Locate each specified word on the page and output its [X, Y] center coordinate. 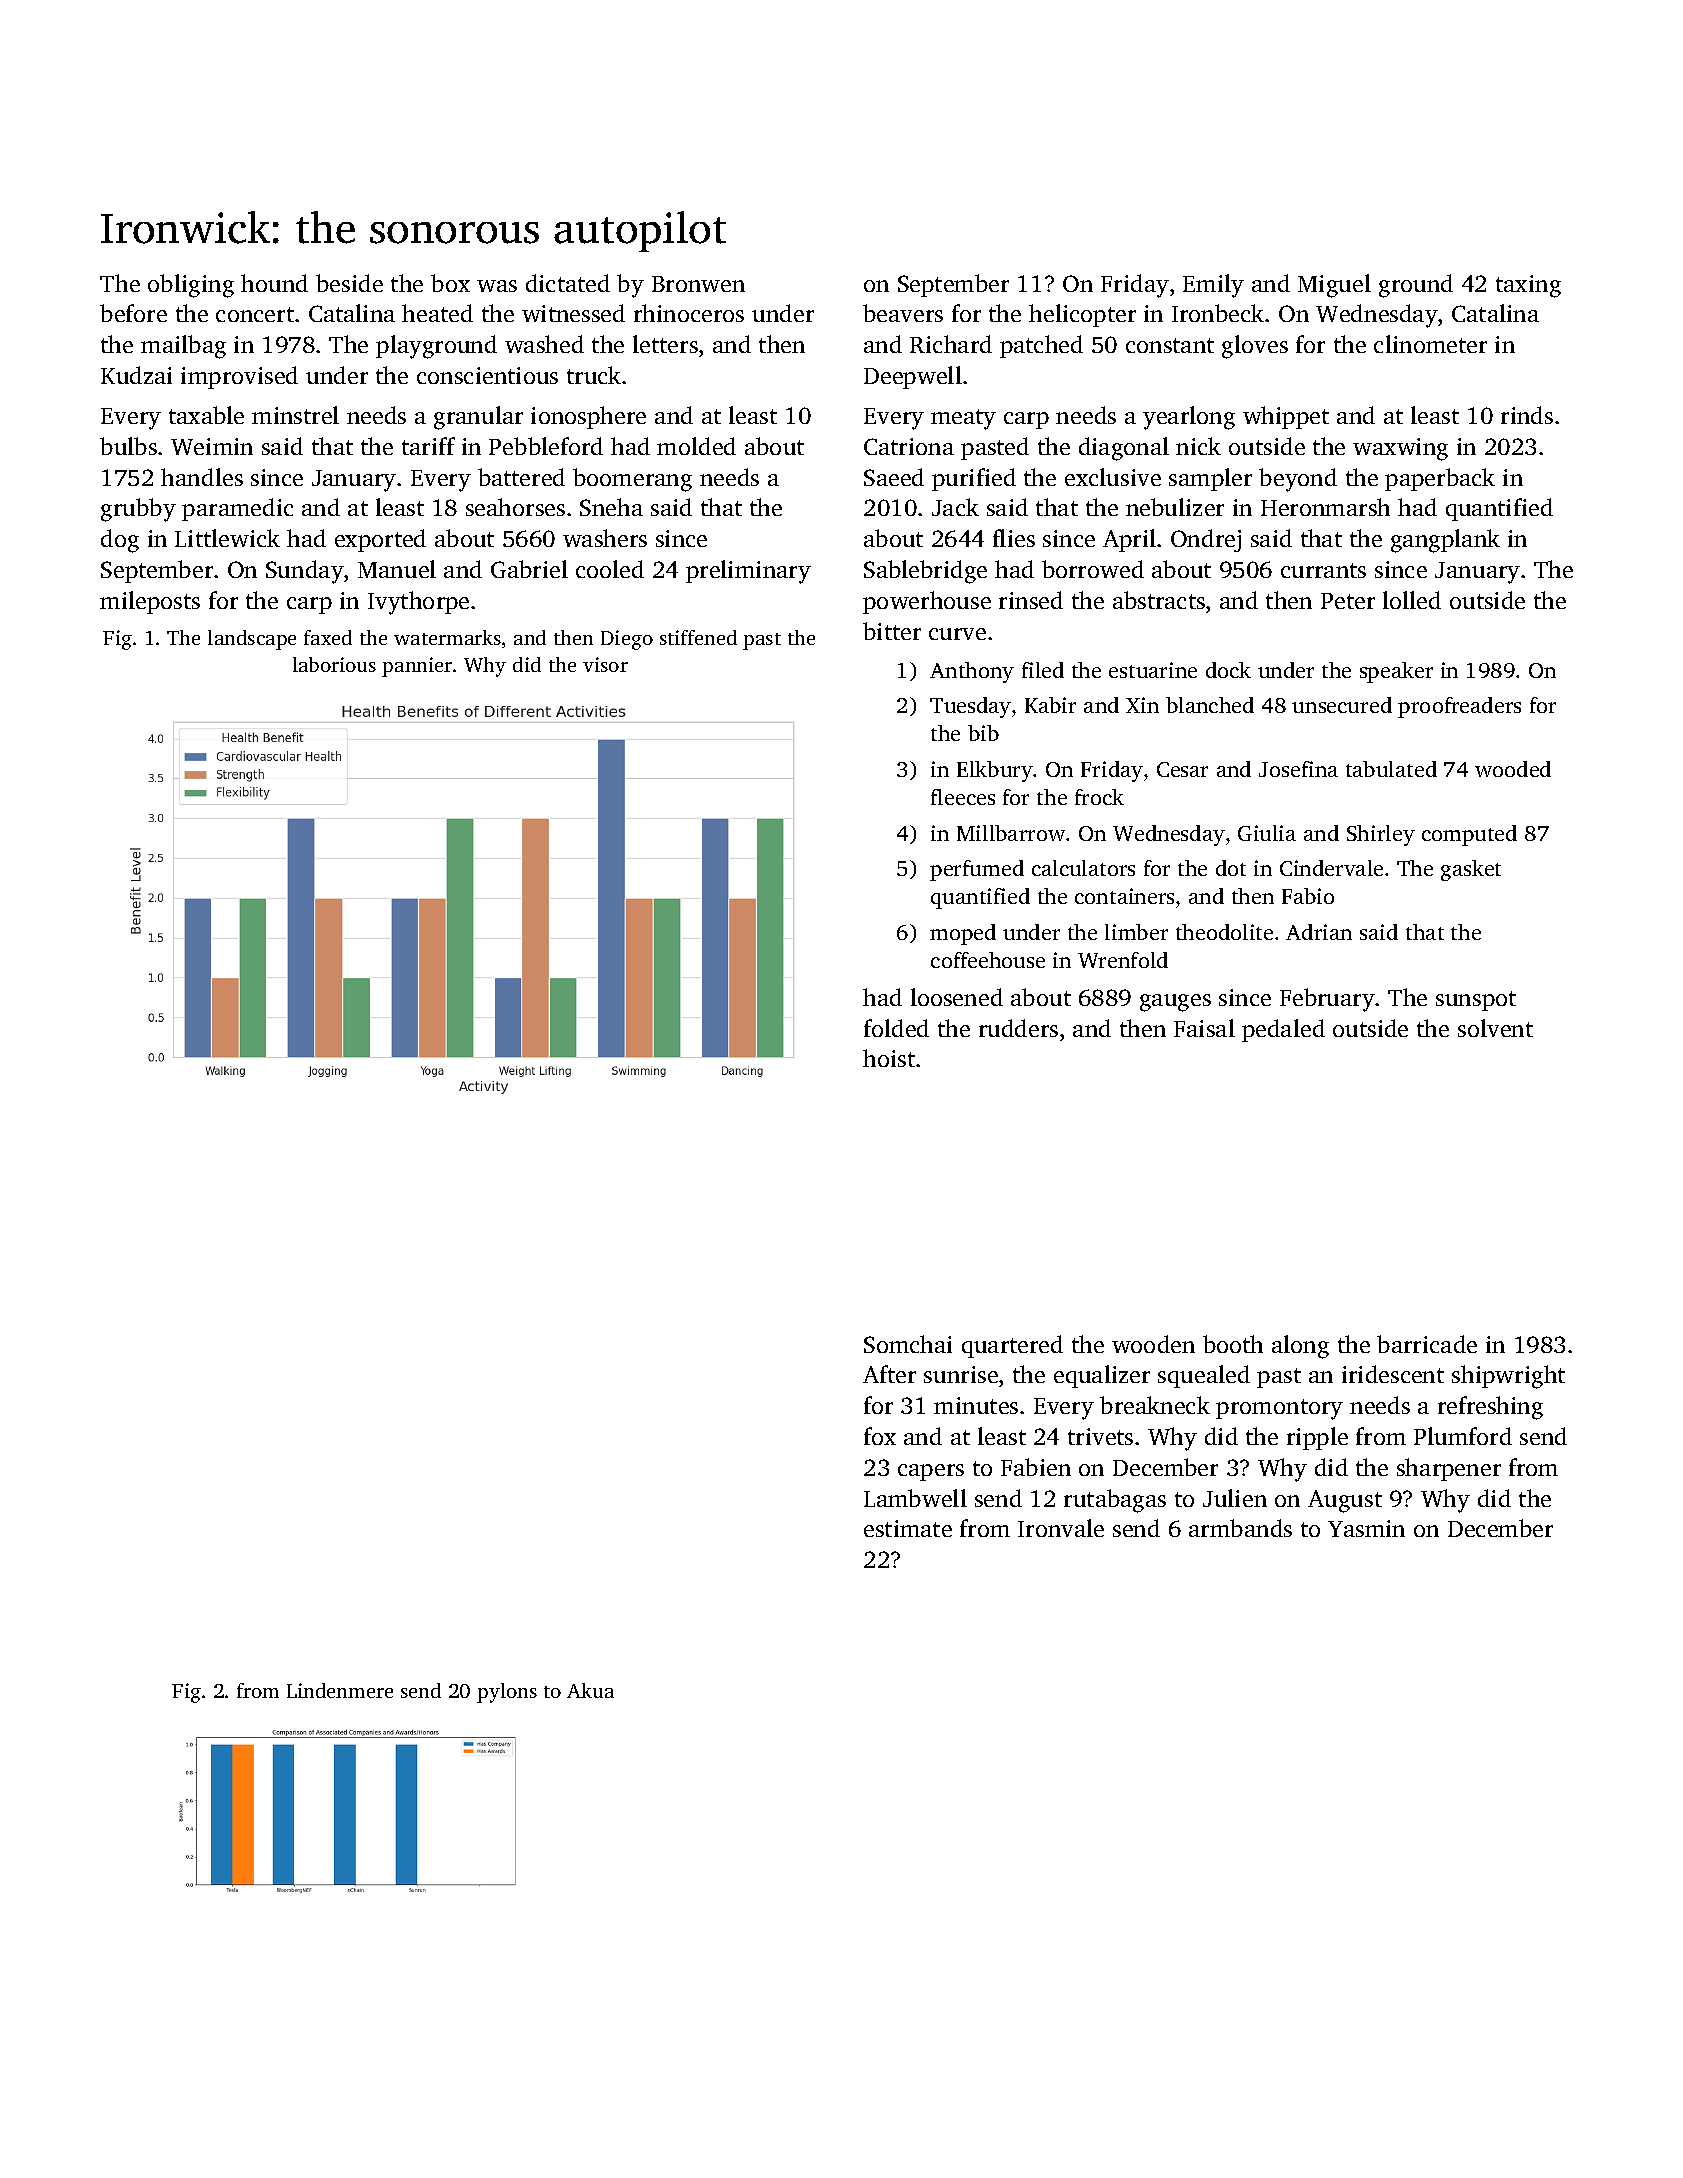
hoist [889, 1058]
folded [896, 1028]
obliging [191, 286]
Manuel [397, 569]
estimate [908, 1528]
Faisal [1204, 1028]
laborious [334, 664]
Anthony [972, 672]
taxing [1528, 286]
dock [1228, 670]
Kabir [1050, 705]
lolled [1412, 600]
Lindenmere [340, 1690]
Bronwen [698, 284]
